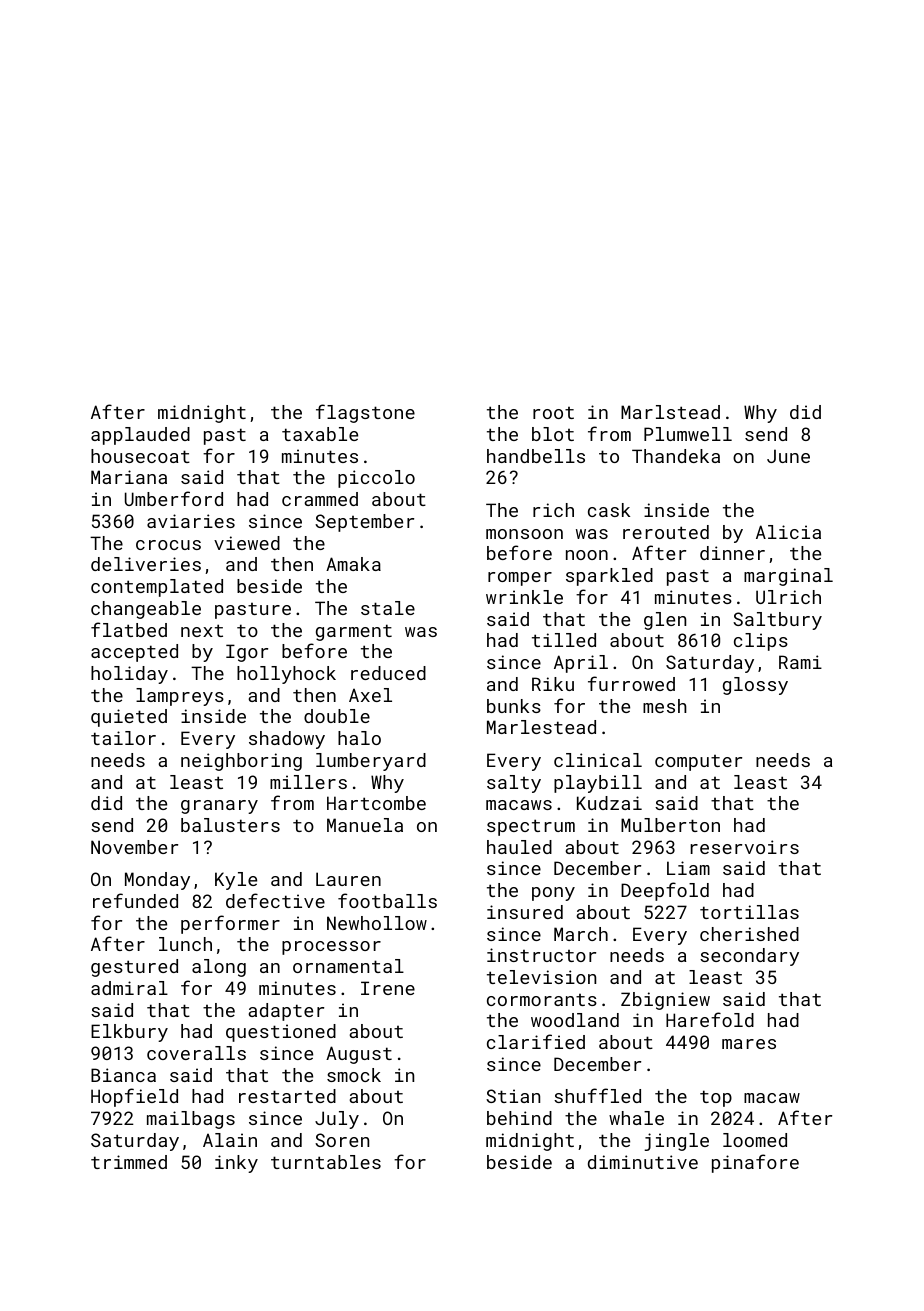 This page has width=924, height=1311. I want to click on pinafore, so click(755, 1163).
